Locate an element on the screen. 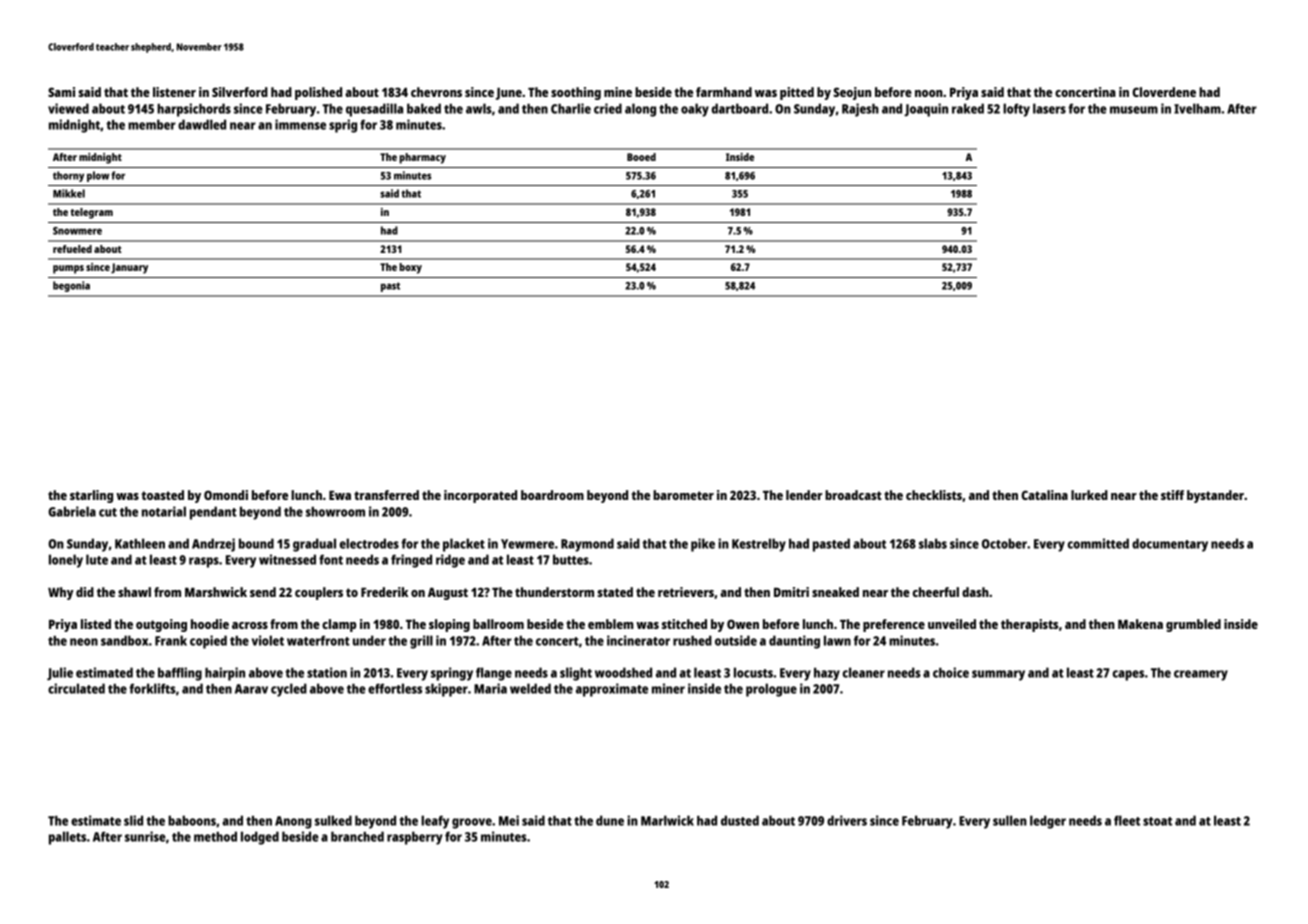 The width and height of the screenshot is (1308, 924). Gabriela is located at coordinates (72, 511).
